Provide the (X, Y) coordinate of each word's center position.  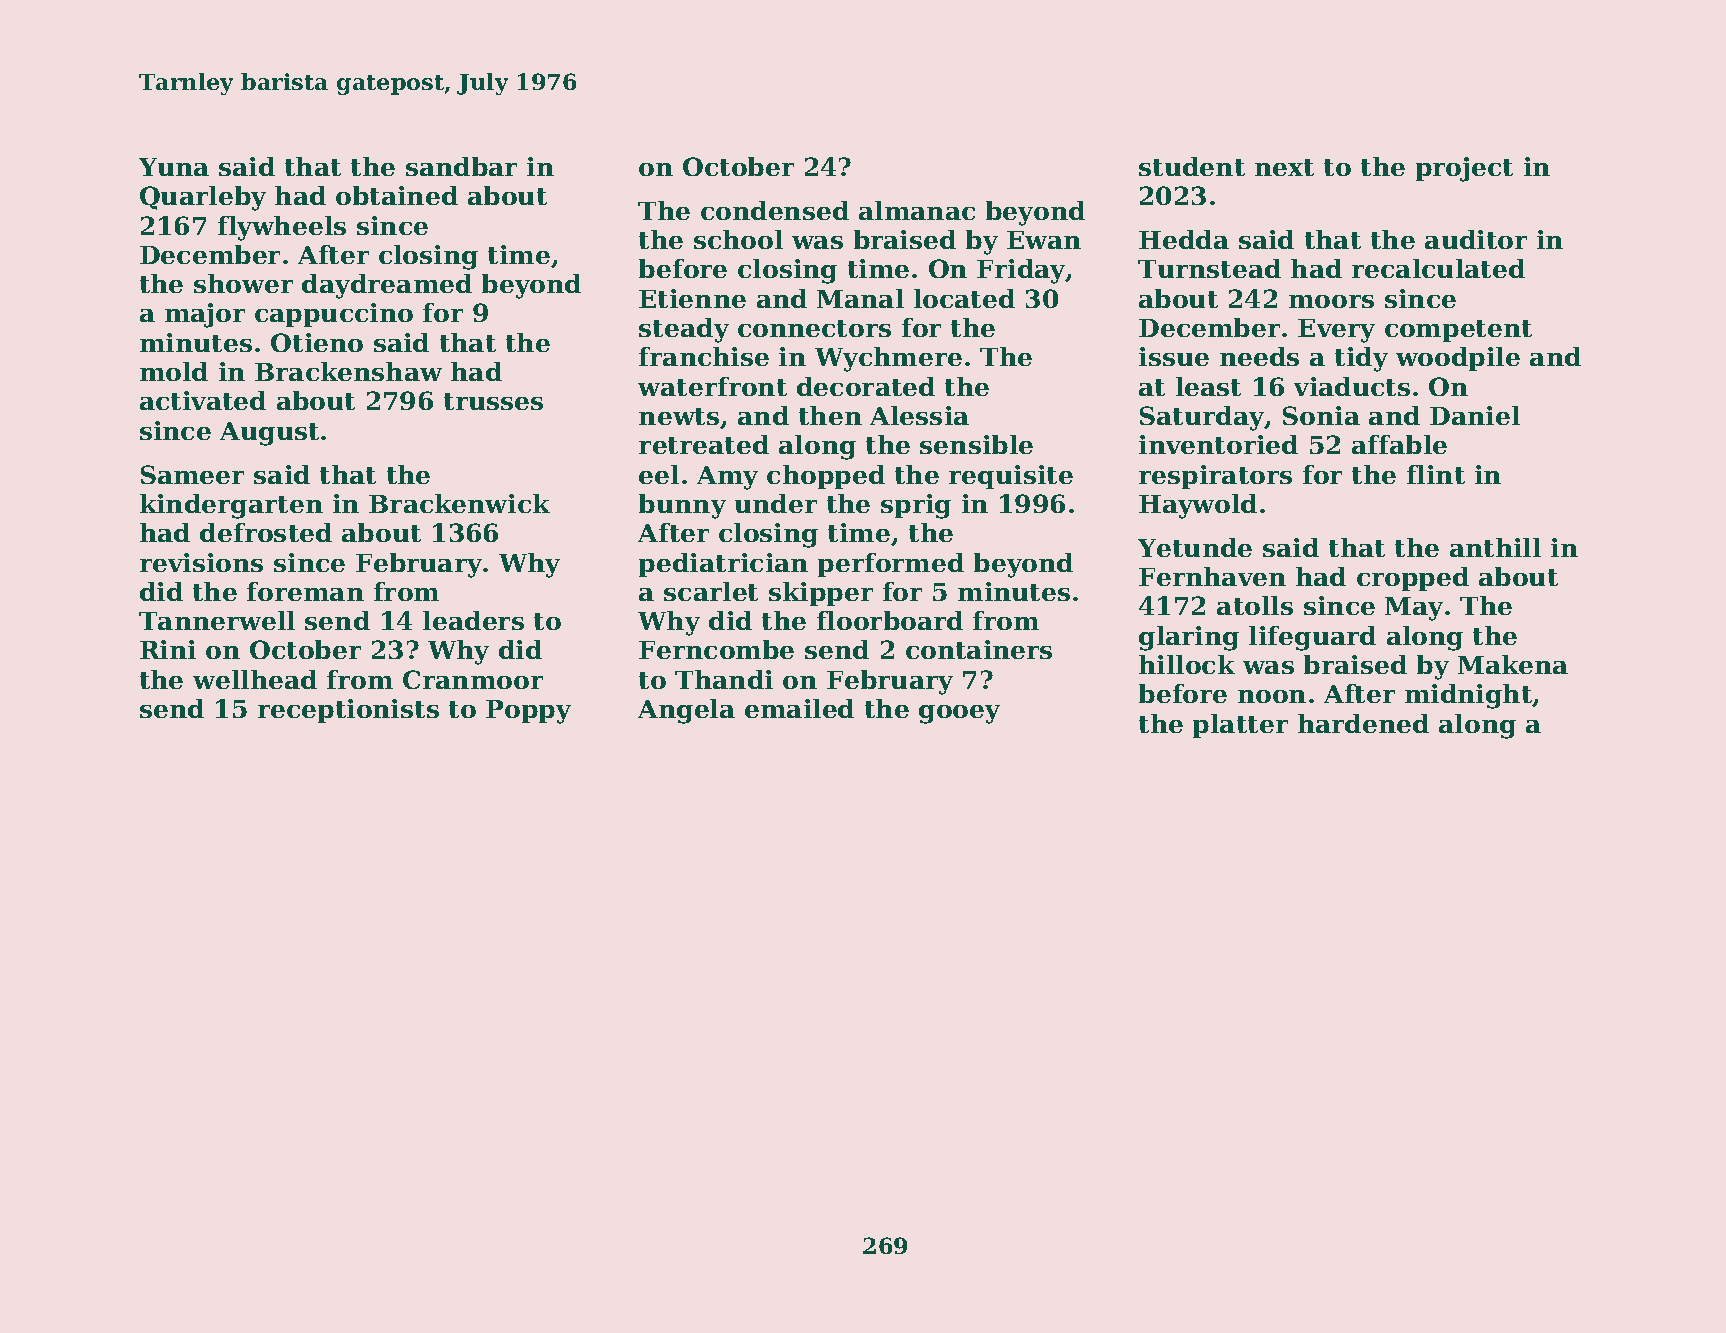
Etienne (692, 298)
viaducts (1352, 386)
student (1192, 166)
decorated (866, 386)
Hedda (1184, 239)
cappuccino (334, 315)
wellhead (255, 679)
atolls (1255, 605)
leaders (473, 620)
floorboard (890, 620)
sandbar (461, 166)
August (269, 434)
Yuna (174, 167)
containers (979, 649)
